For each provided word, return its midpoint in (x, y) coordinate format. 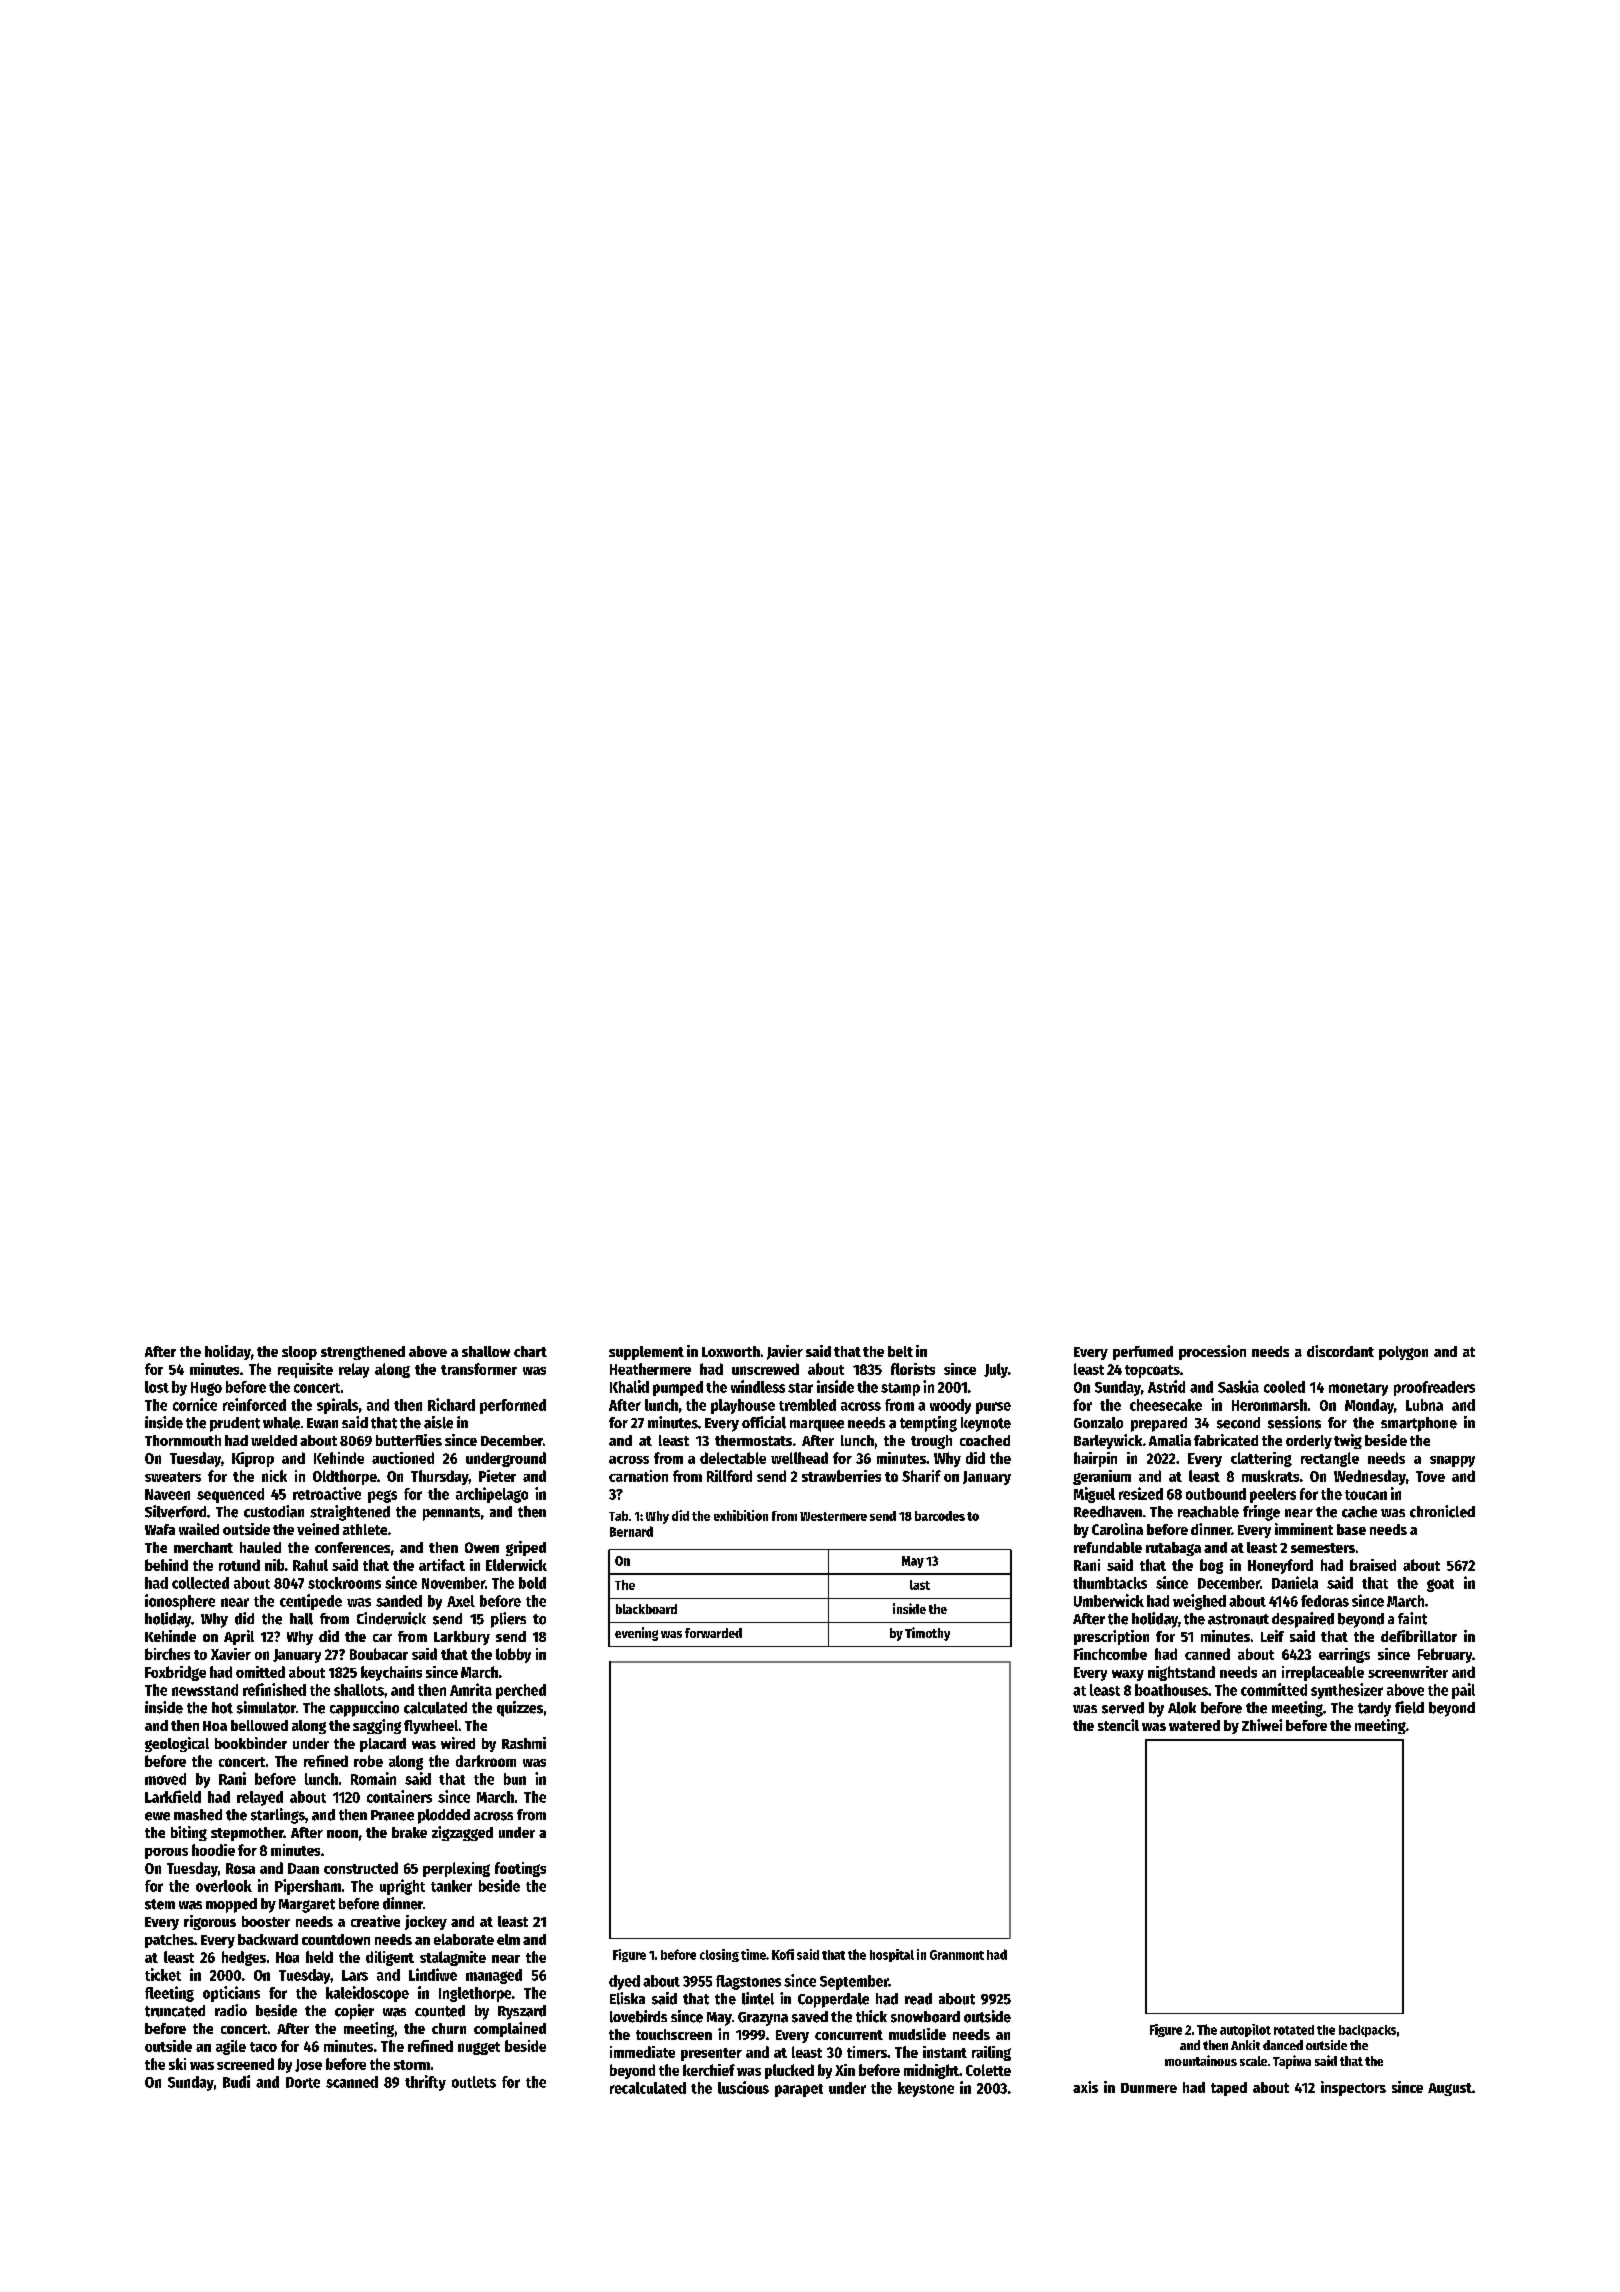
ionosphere (180, 1602)
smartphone (1419, 1424)
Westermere (833, 1516)
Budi (236, 2081)
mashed (198, 1815)
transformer (479, 1369)
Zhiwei (1262, 1725)
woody (950, 1406)
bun (515, 1779)
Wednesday (1370, 1477)
